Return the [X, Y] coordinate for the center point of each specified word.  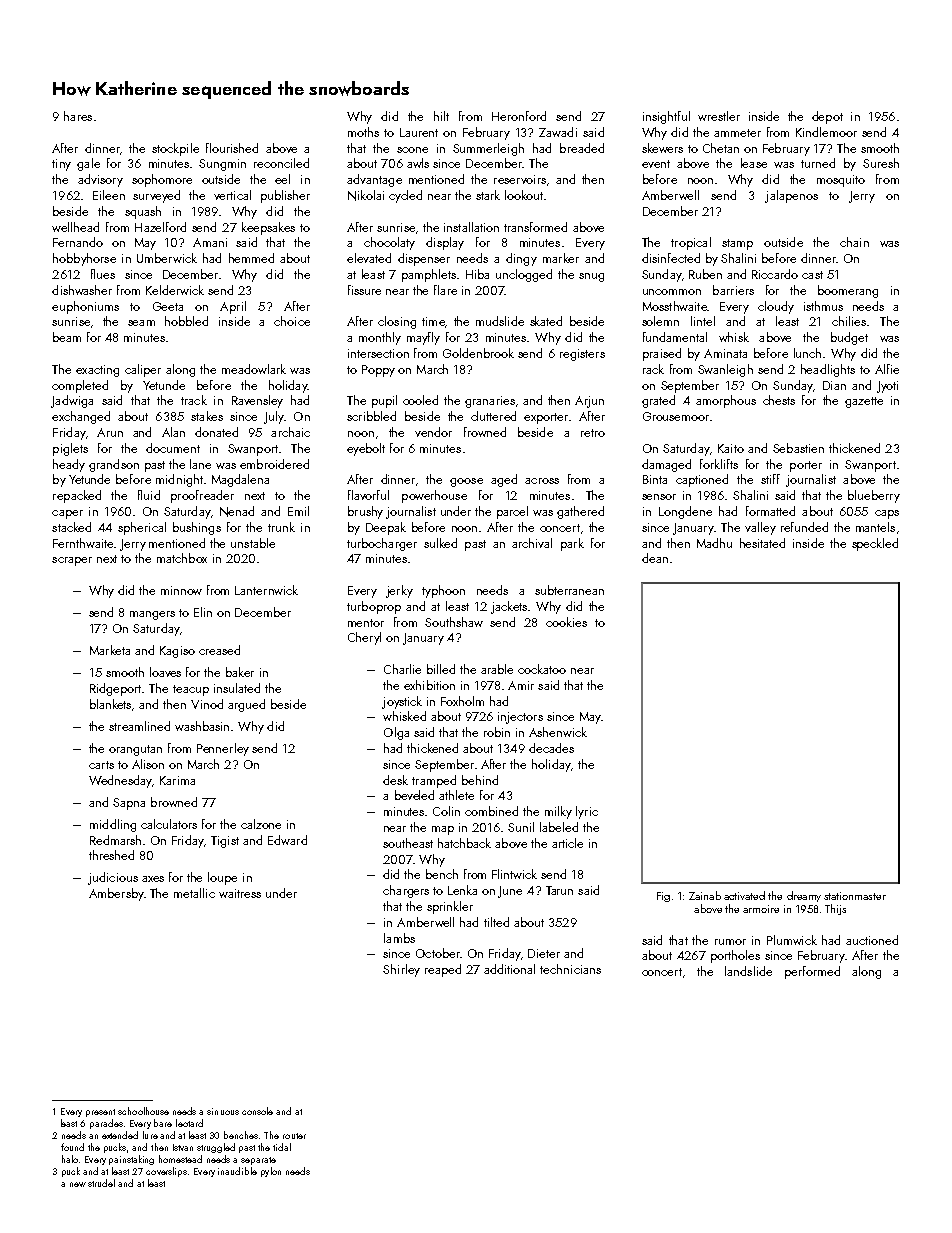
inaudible [237, 1171]
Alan [173, 432]
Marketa [110, 650]
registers [582, 355]
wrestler [719, 116]
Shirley [401, 970]
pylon [271, 1172]
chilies [849, 321]
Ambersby [116, 894]
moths [363, 132]
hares [78, 116]
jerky [399, 591]
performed [812, 972]
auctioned [872, 940]
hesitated [762, 543]
